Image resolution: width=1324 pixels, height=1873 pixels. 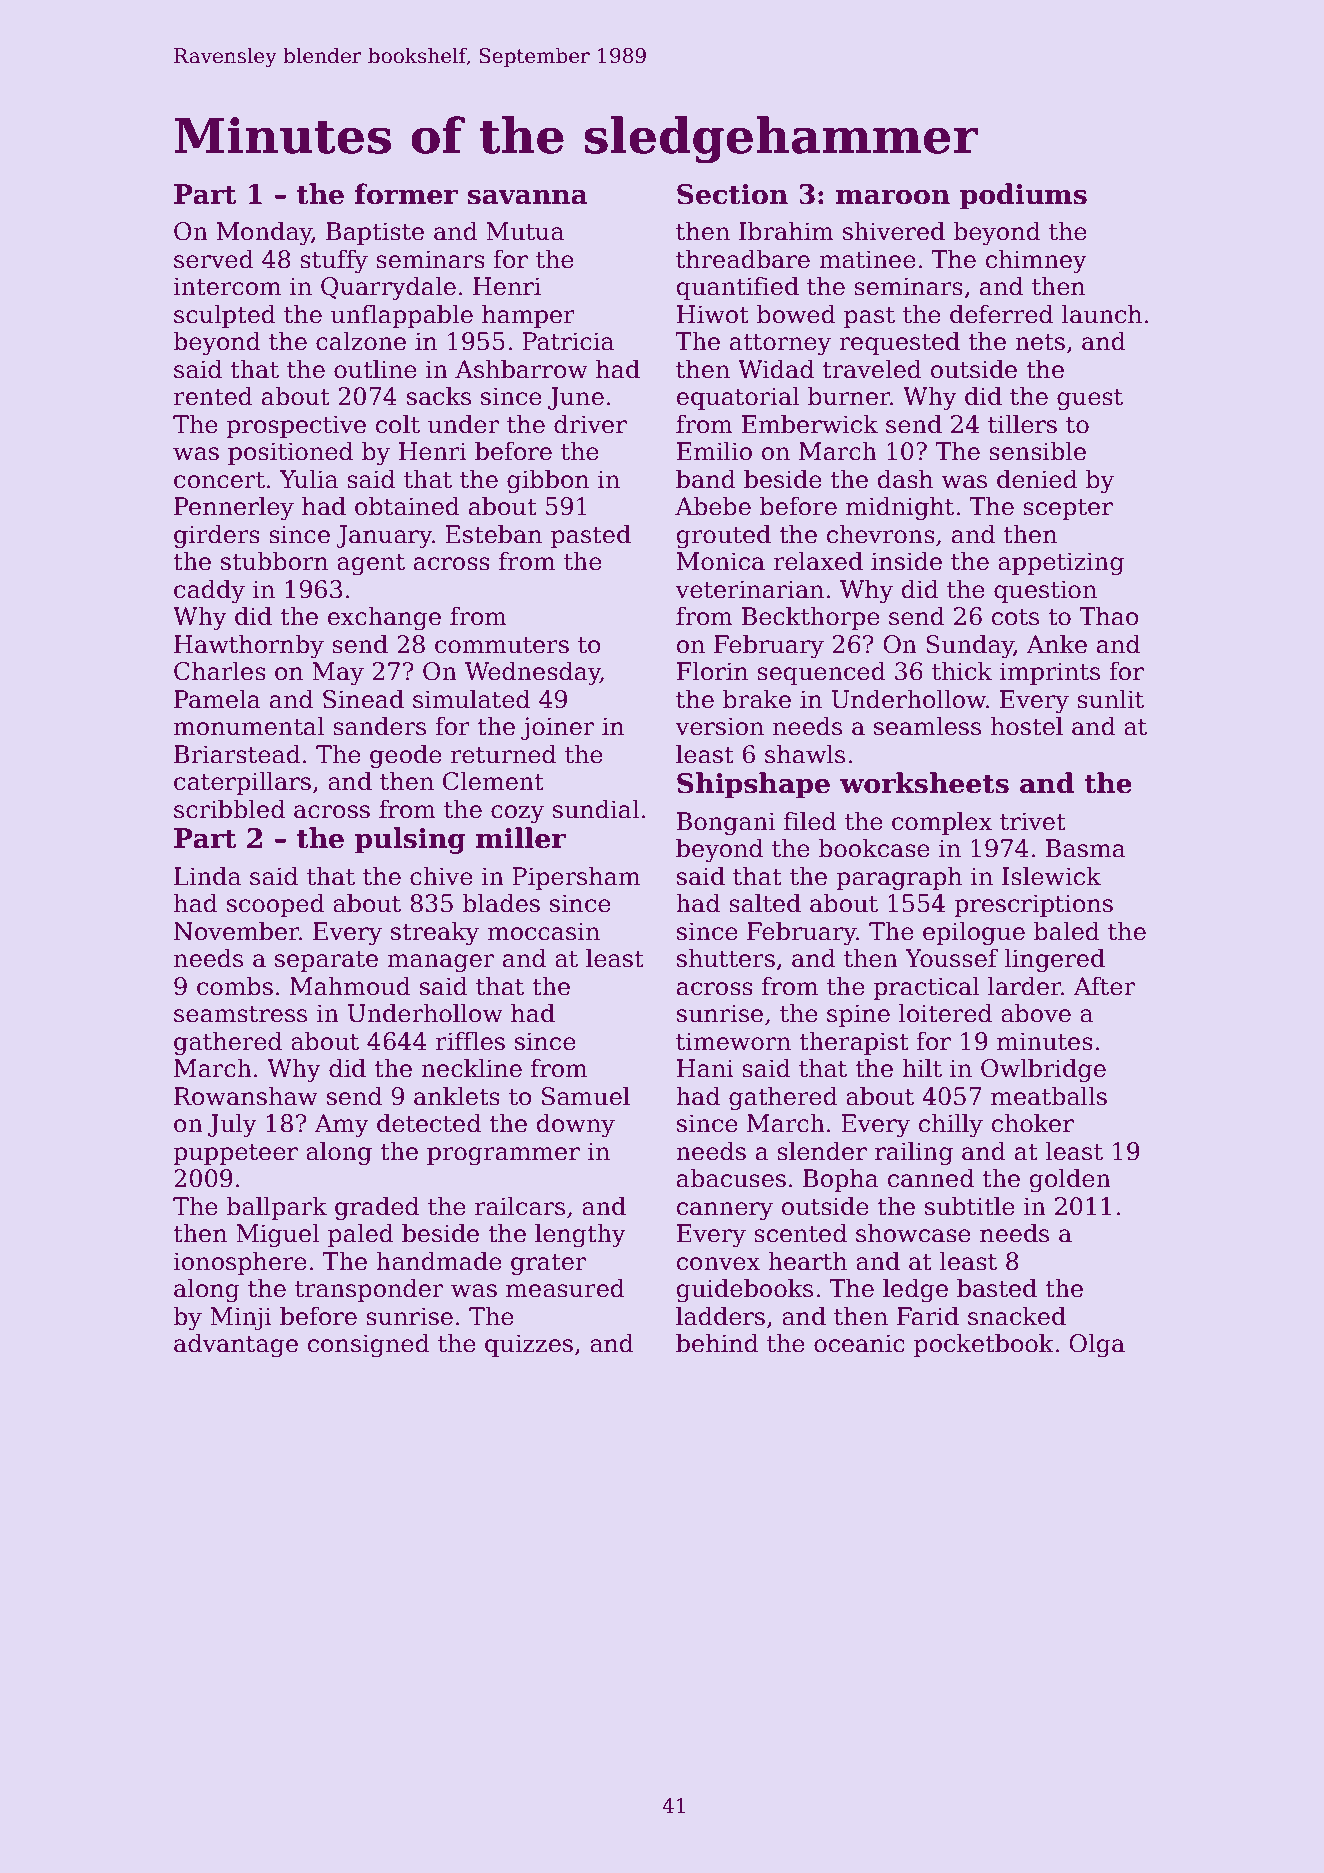 I want to click on spine, so click(x=858, y=1015).
